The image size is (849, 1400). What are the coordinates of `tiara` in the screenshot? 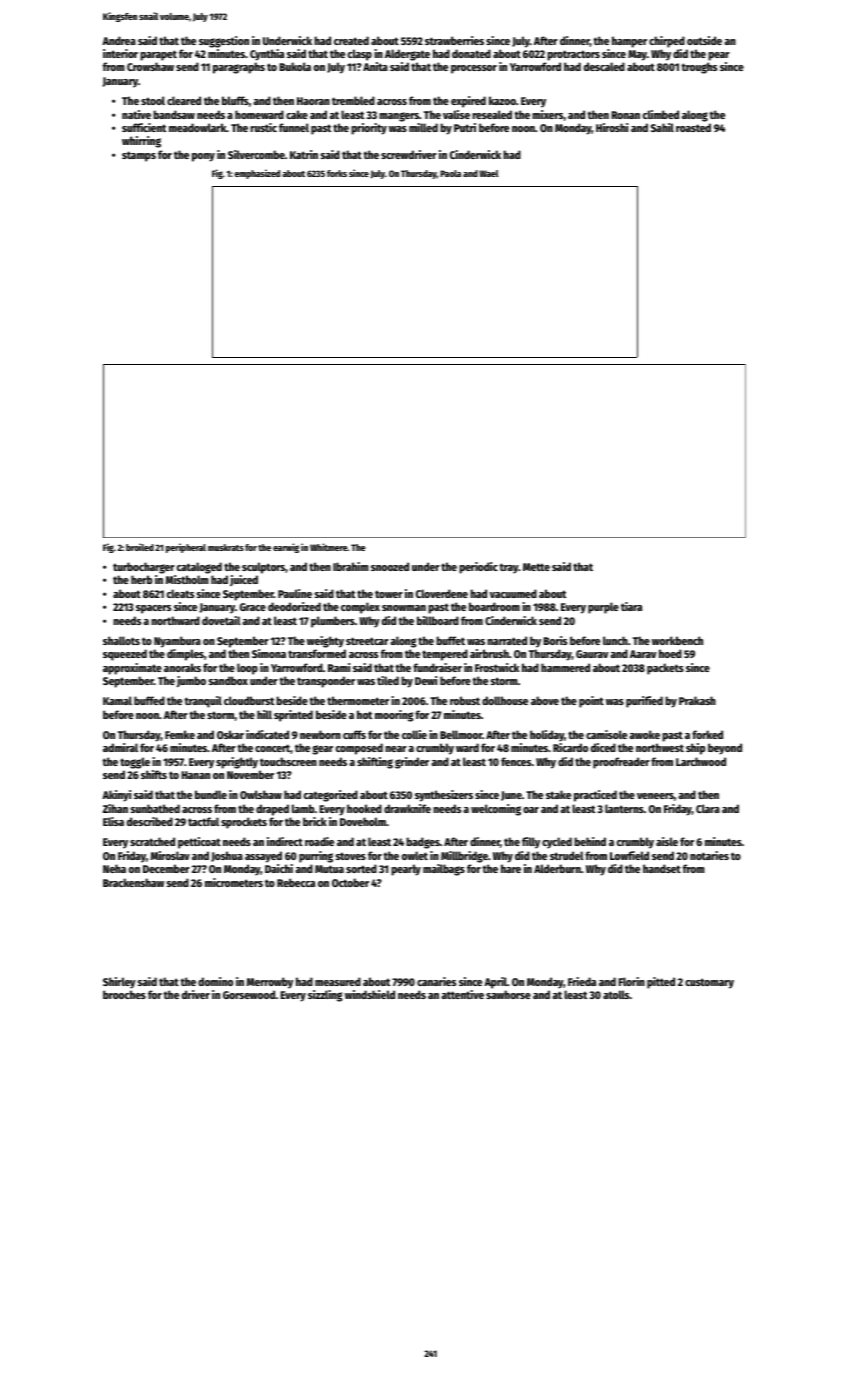 It's located at (631, 606).
